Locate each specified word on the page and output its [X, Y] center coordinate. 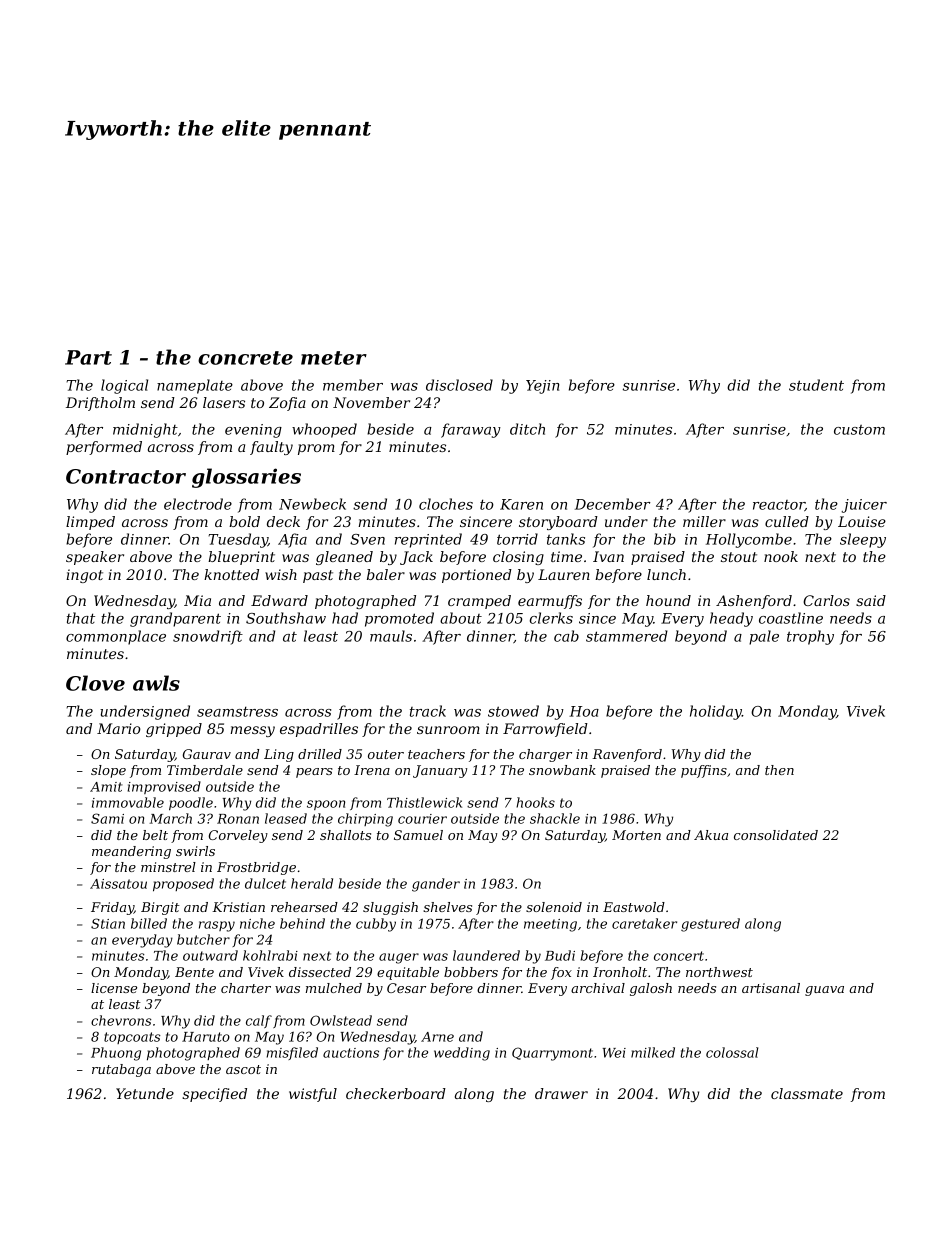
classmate [807, 1093]
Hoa [584, 711]
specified [214, 1095]
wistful [313, 1095]
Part [88, 357]
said [871, 600]
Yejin [542, 387]
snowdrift [208, 637]
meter [334, 358]
